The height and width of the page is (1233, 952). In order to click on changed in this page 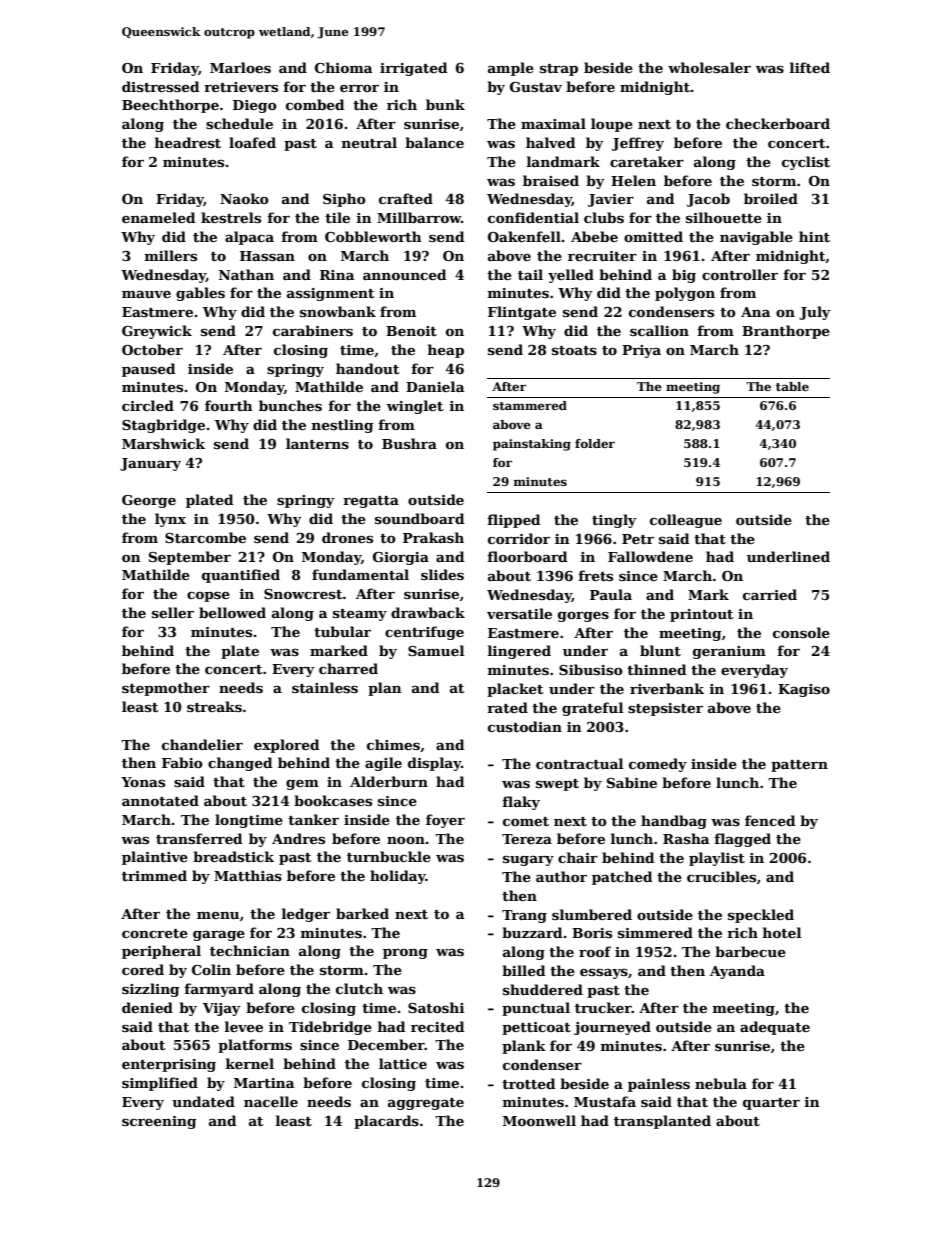, I will do `click(240, 764)`.
